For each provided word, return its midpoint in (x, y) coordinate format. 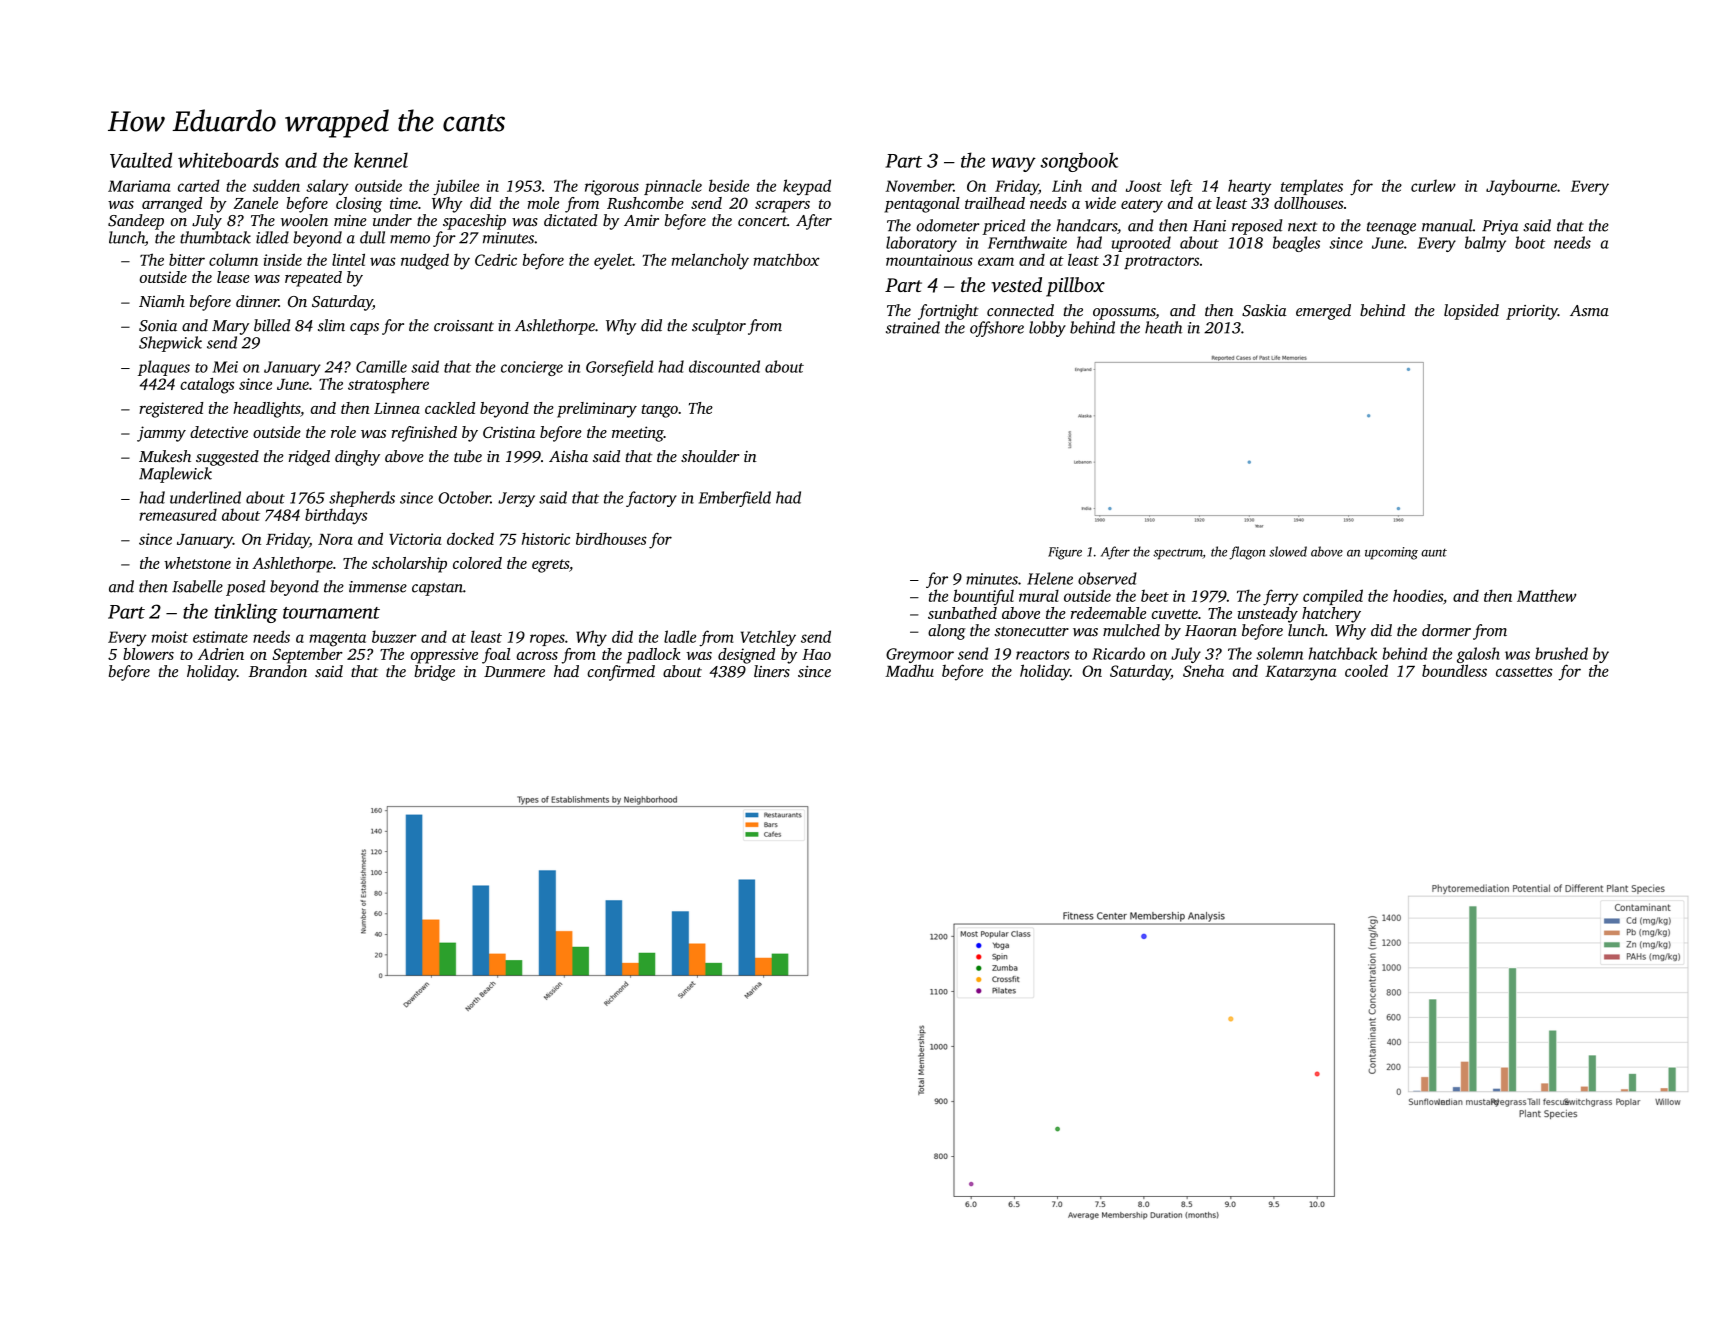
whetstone (197, 563)
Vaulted (141, 160)
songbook (1079, 162)
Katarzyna (1300, 673)
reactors (1043, 655)
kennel (381, 160)
